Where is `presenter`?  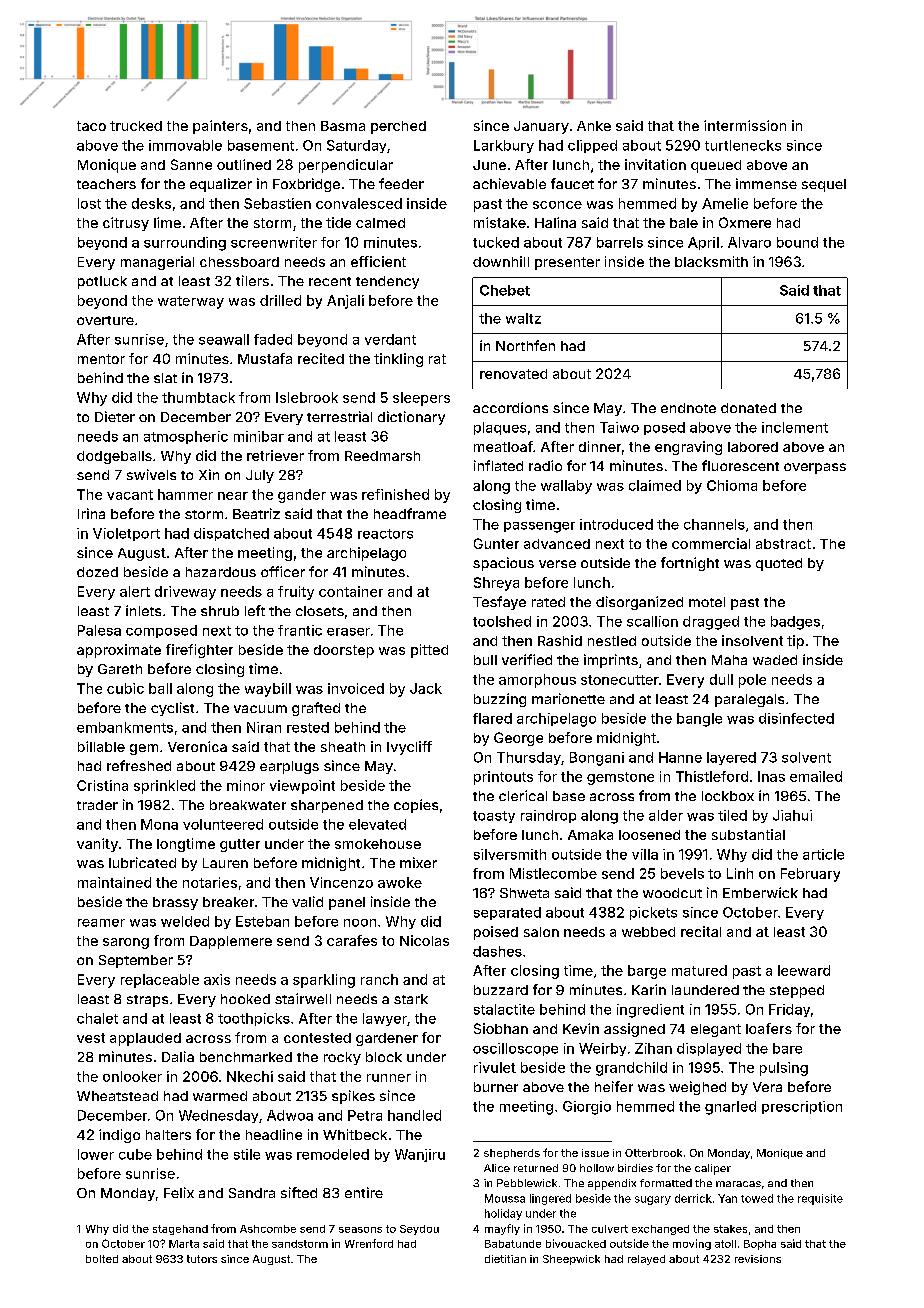 presenter is located at coordinates (567, 263).
